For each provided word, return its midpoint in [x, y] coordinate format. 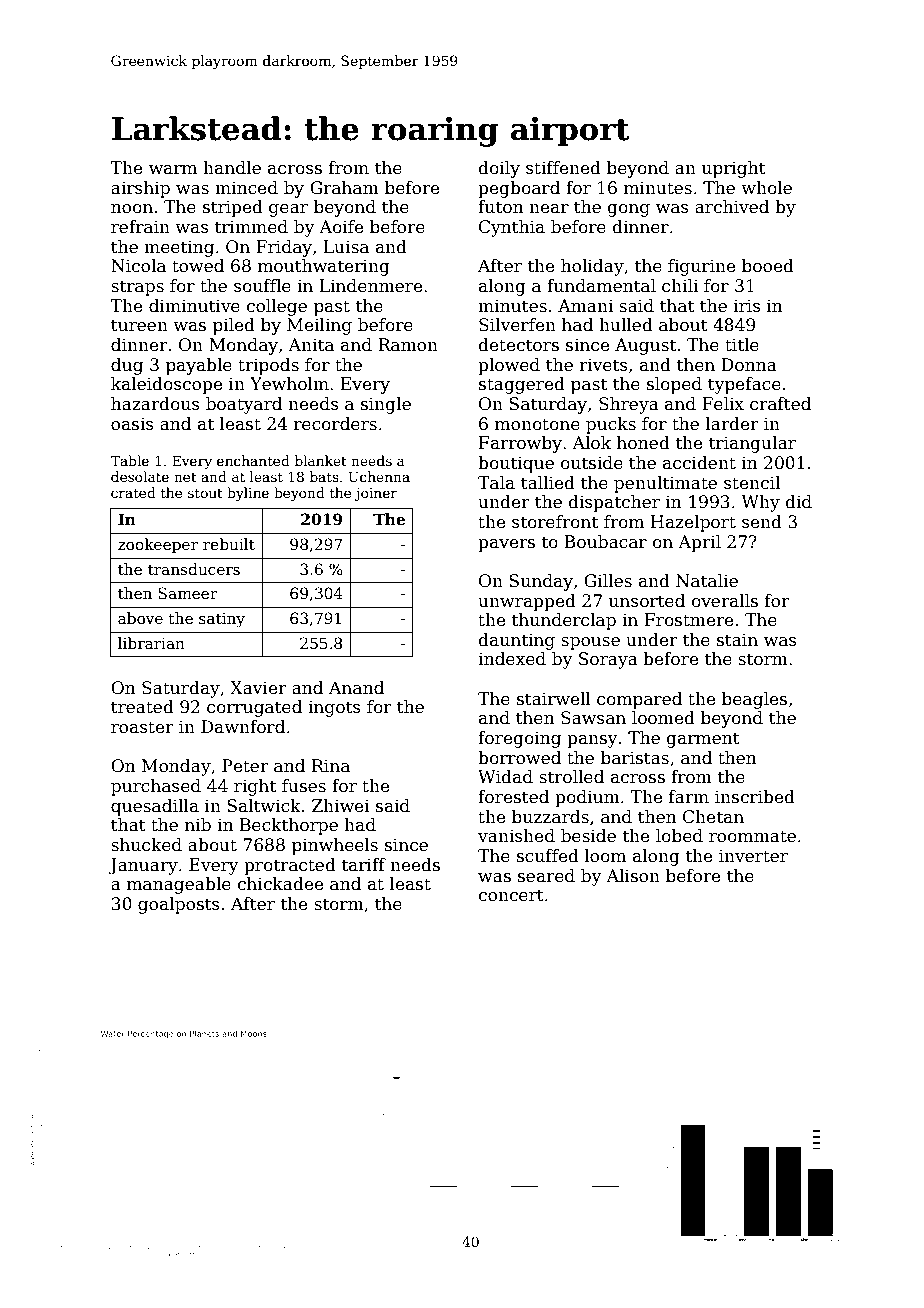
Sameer [188, 593]
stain [737, 640]
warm [173, 169]
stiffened [563, 168]
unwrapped [527, 602]
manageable [179, 885]
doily [499, 169]
